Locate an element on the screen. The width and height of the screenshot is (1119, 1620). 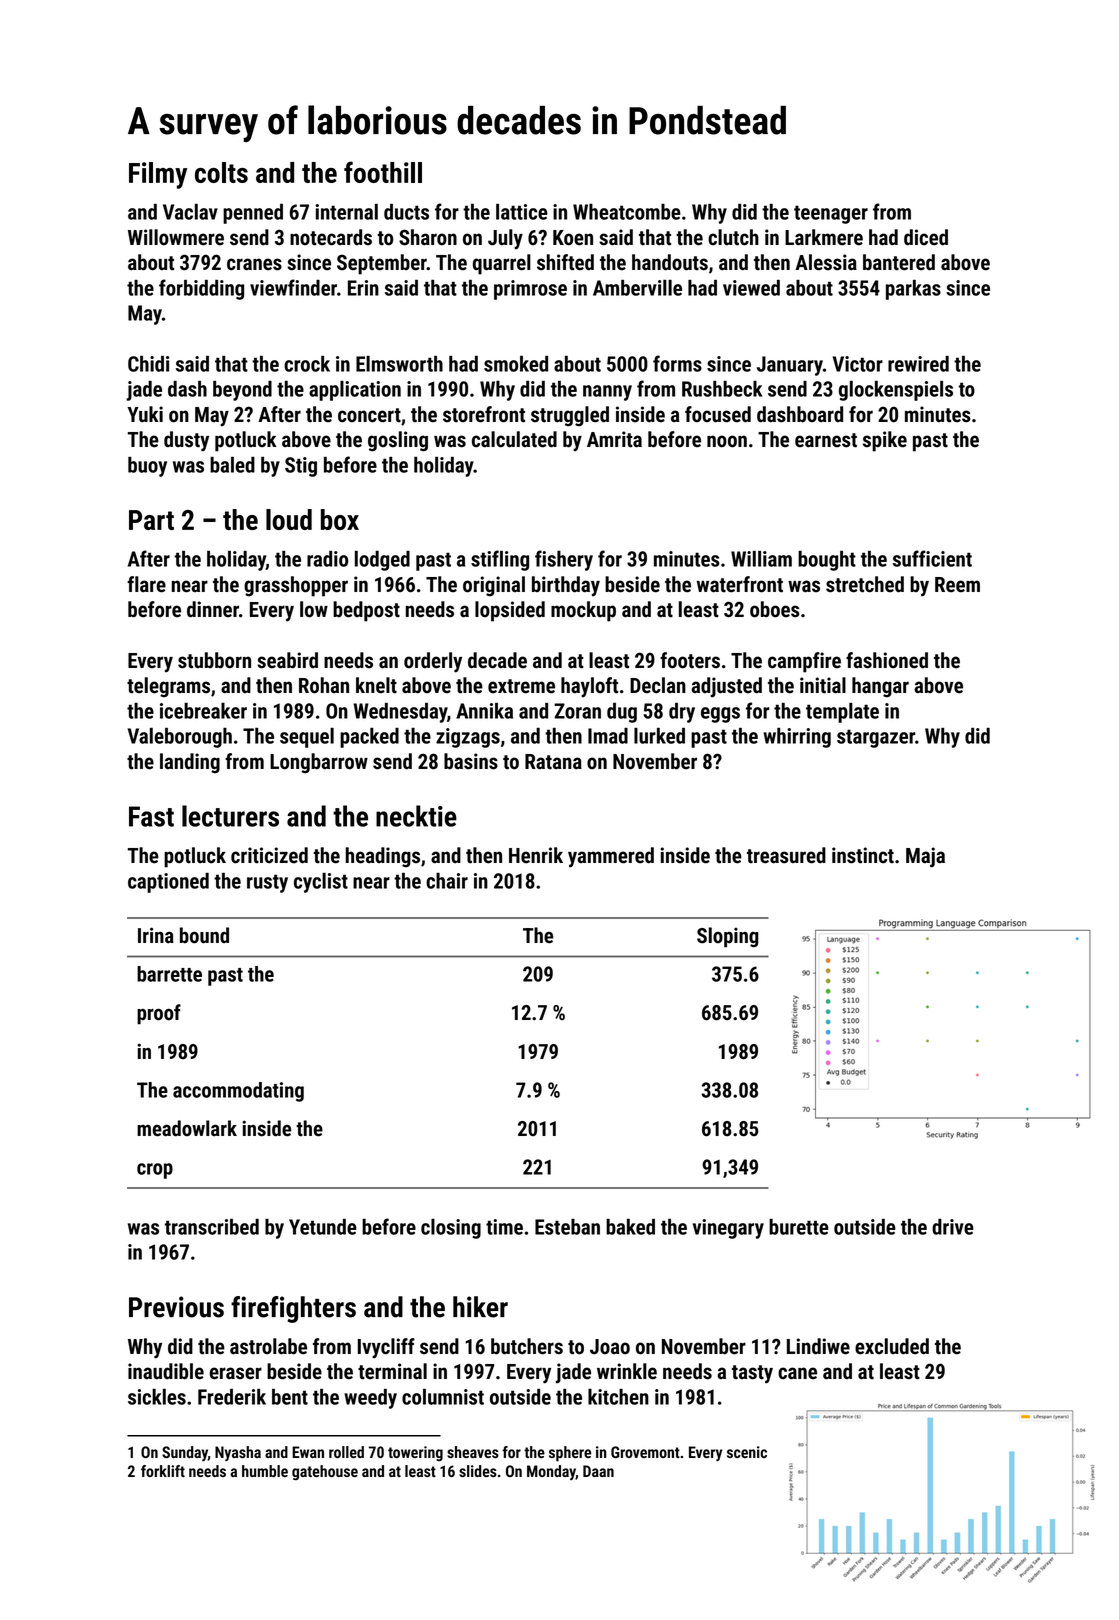
barrette is located at coordinates (169, 974).
